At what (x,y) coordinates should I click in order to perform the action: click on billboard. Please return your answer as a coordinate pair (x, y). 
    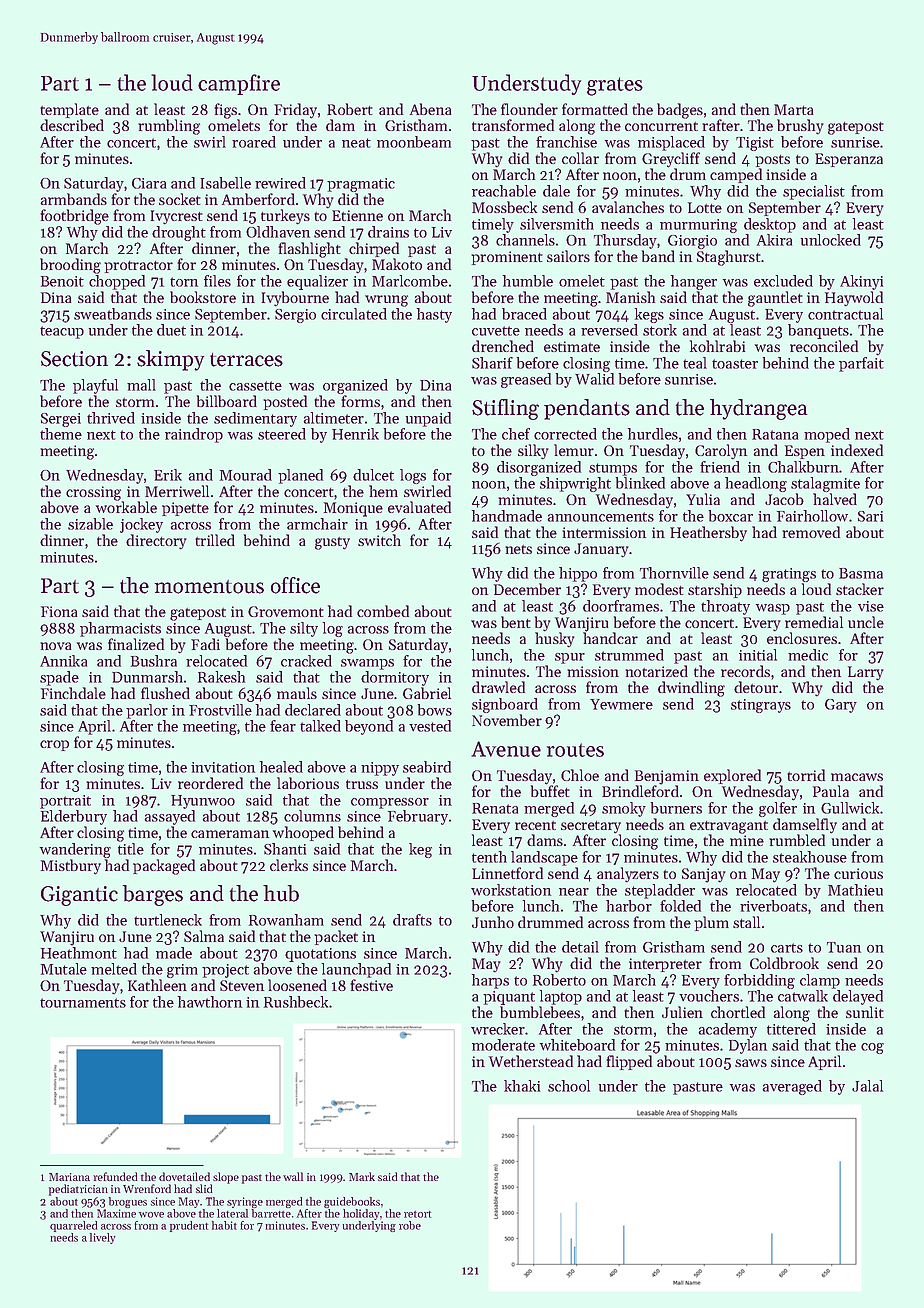
    Looking at the image, I should click on (227, 401).
